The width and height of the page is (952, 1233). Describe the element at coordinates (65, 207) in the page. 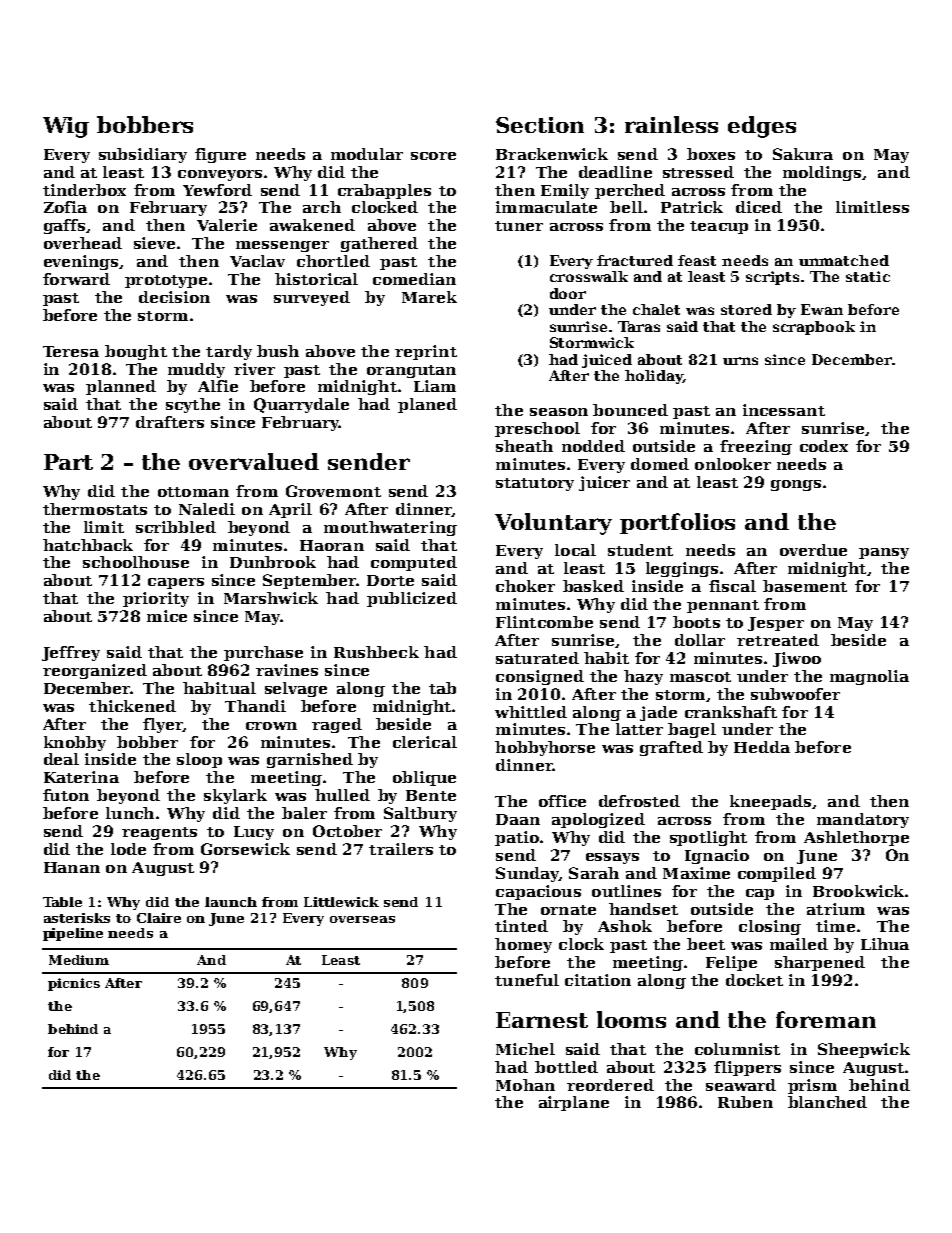

I see `Zofia` at that location.
